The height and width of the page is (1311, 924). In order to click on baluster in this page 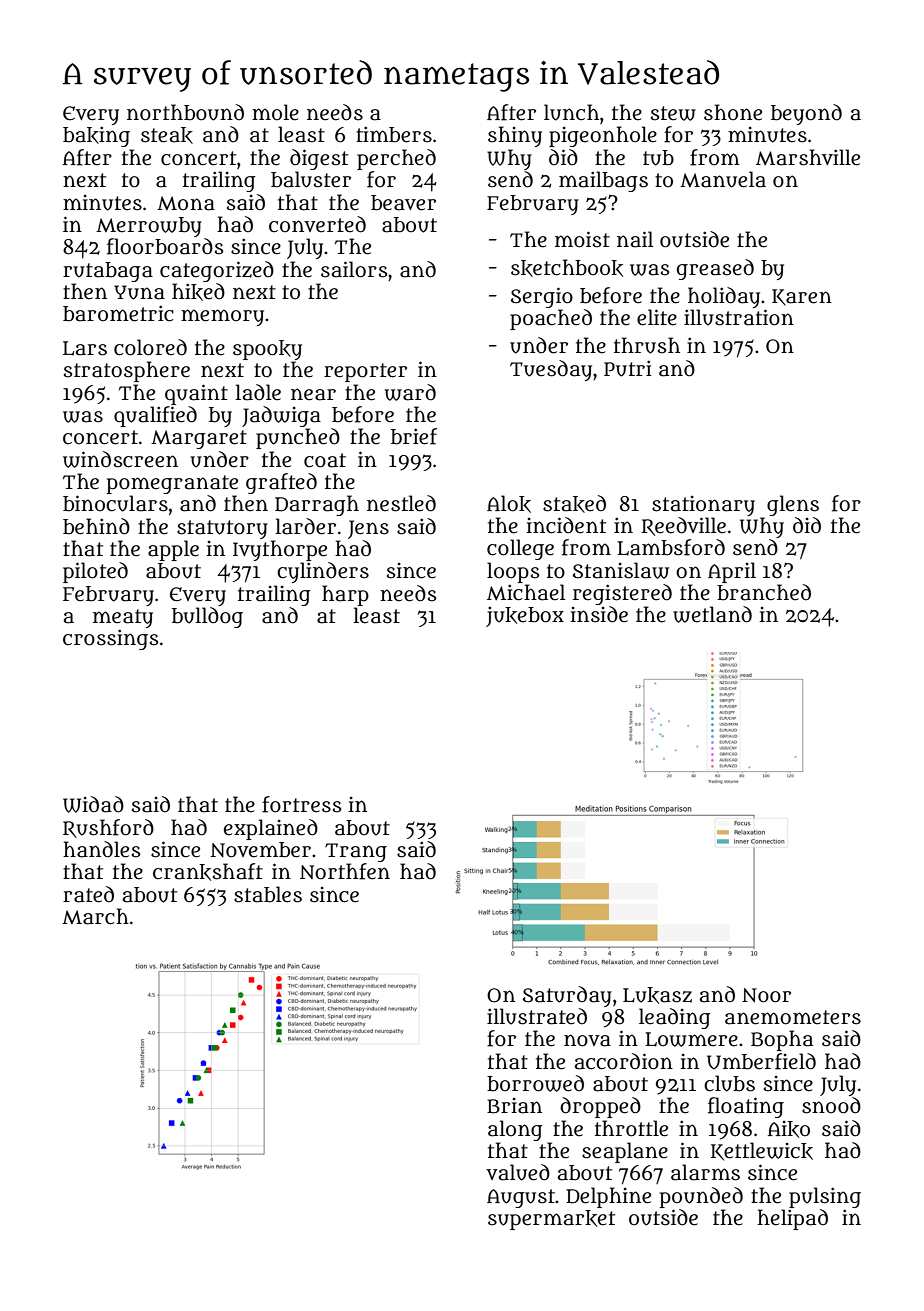, I will do `click(311, 179)`.
